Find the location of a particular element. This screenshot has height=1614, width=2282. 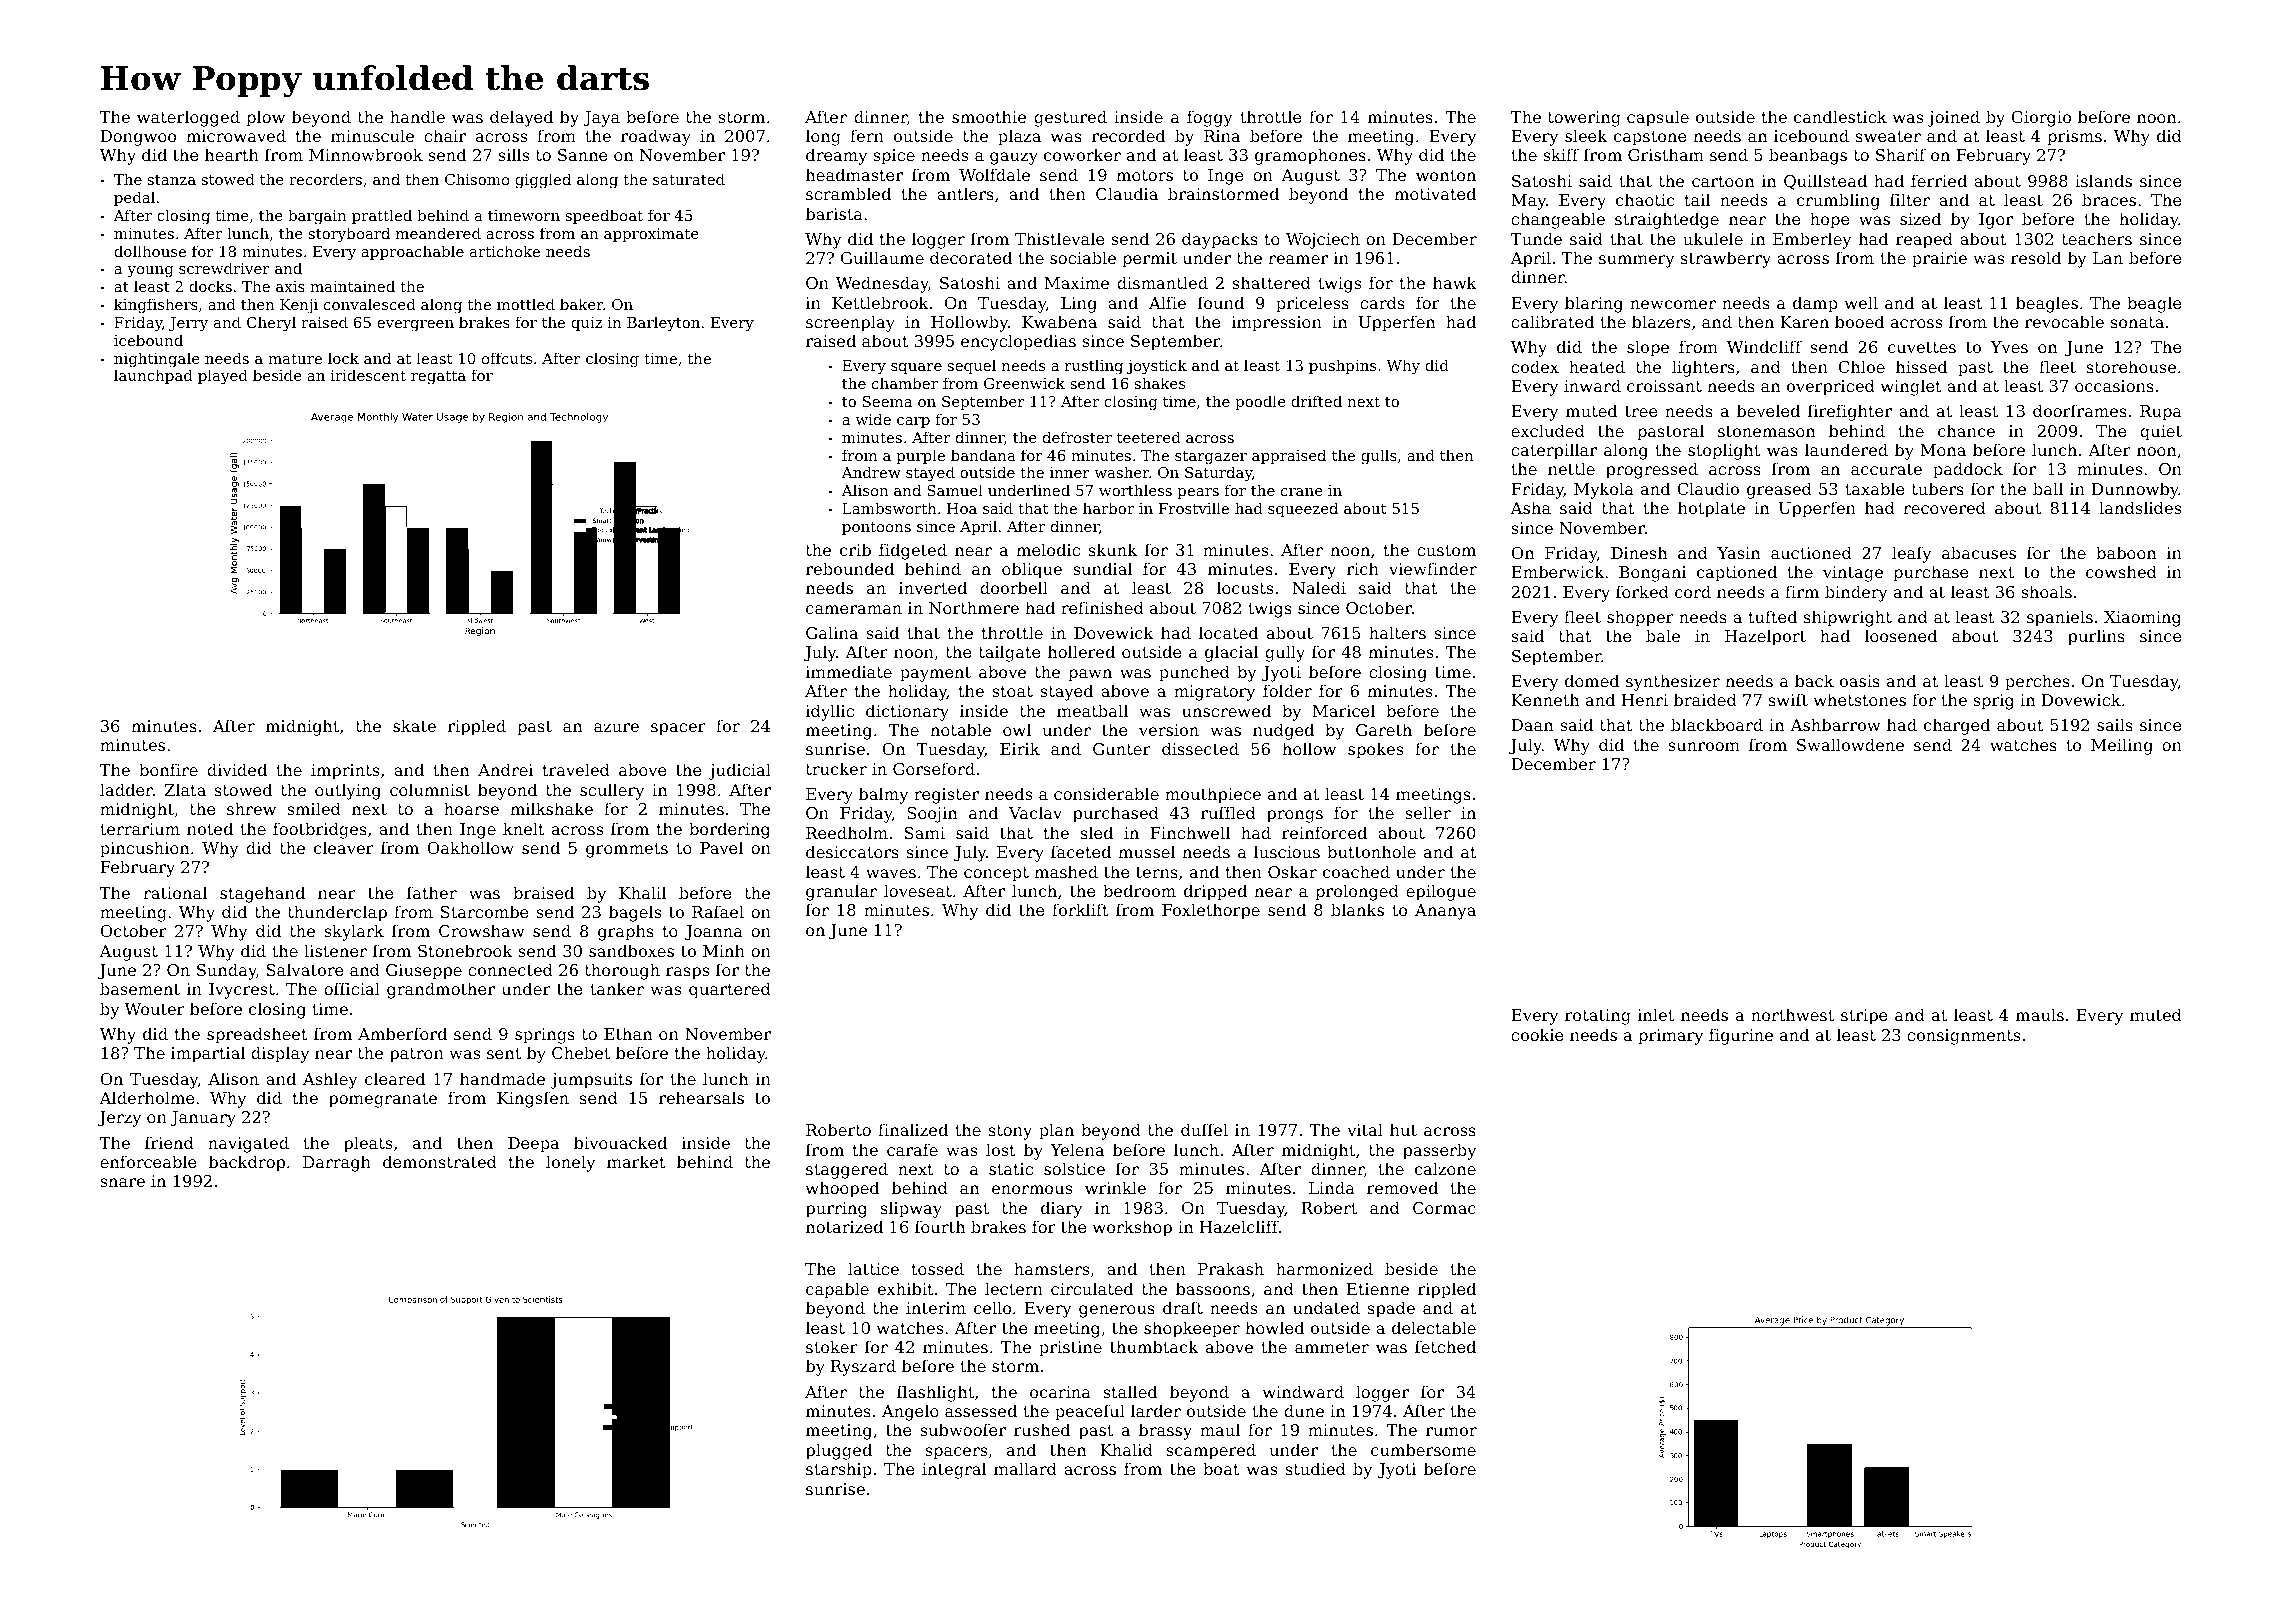

firm is located at coordinates (1802, 591).
